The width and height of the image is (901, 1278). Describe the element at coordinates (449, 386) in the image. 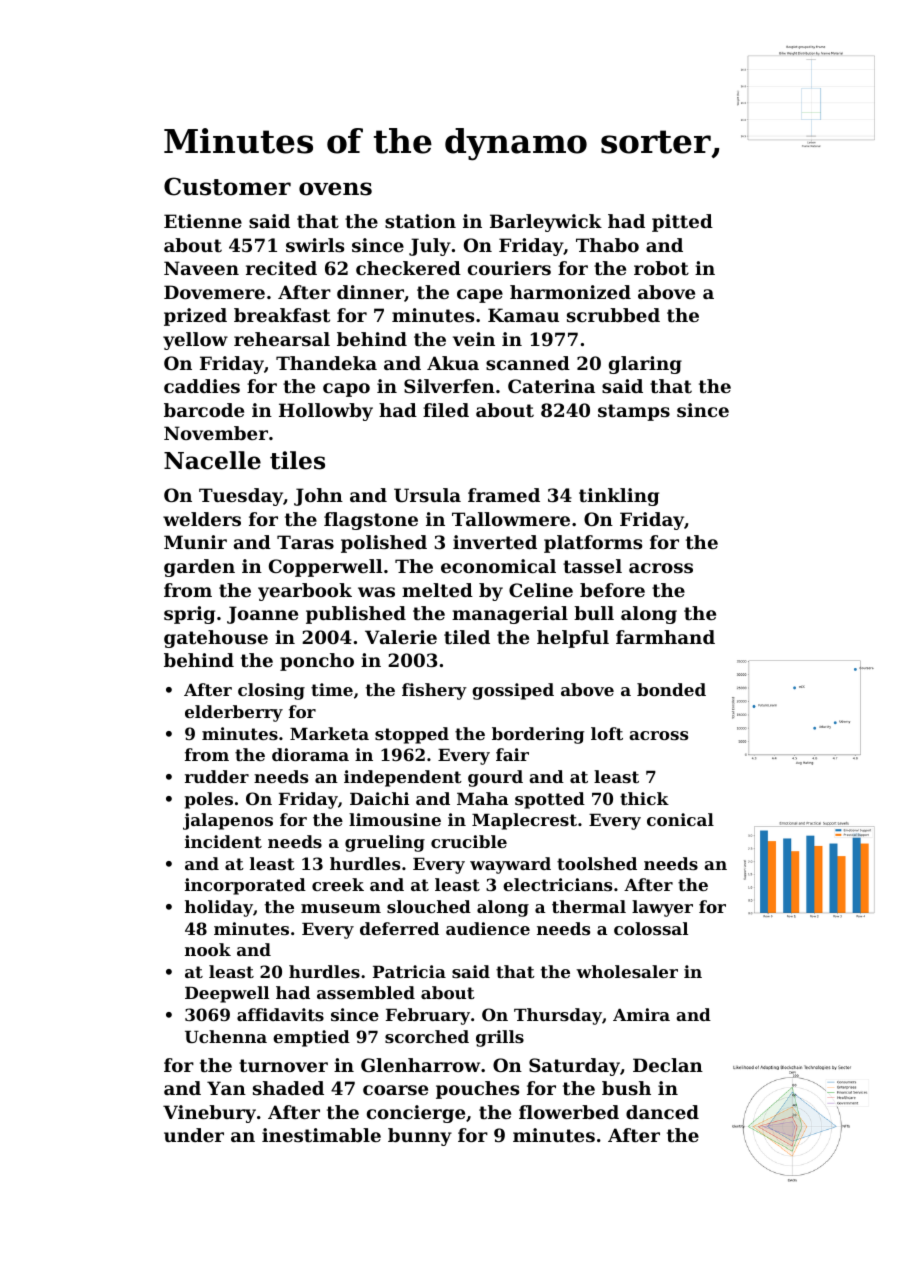

I see `Silverfen` at that location.
